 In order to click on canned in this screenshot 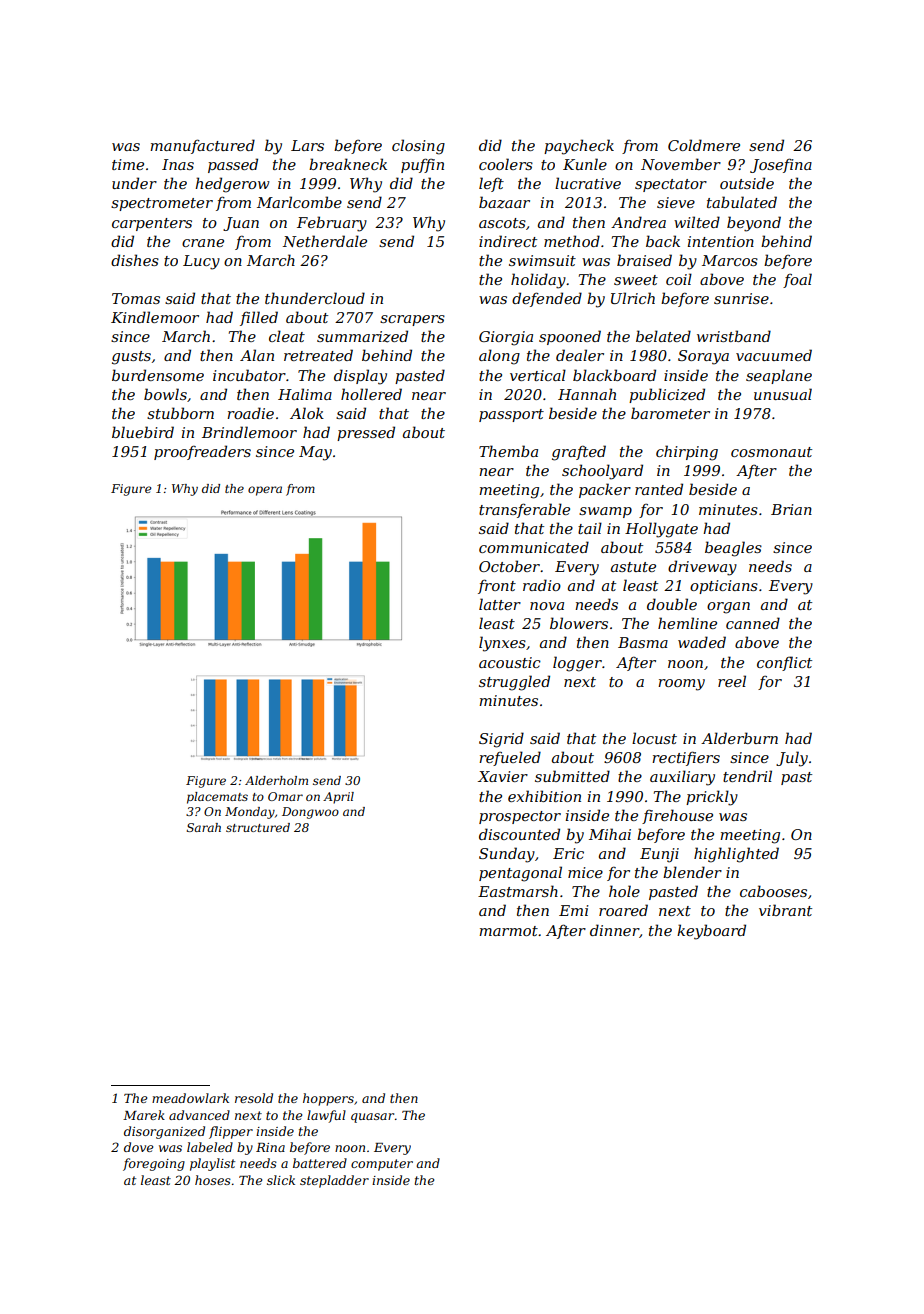, I will do `click(753, 623)`.
